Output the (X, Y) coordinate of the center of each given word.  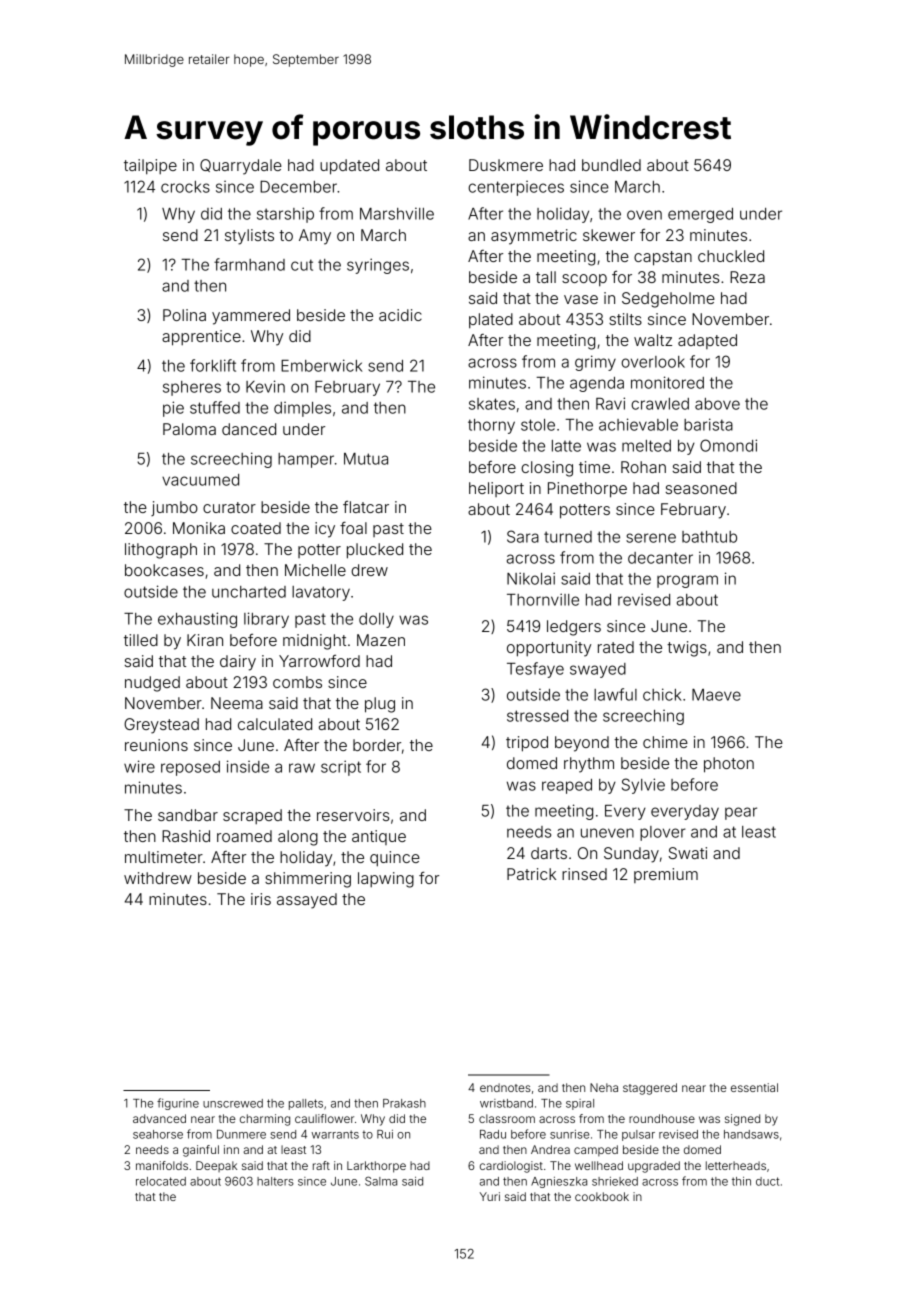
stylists (249, 237)
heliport (496, 489)
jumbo (174, 508)
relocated (161, 1181)
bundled (611, 165)
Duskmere (506, 165)
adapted (707, 341)
